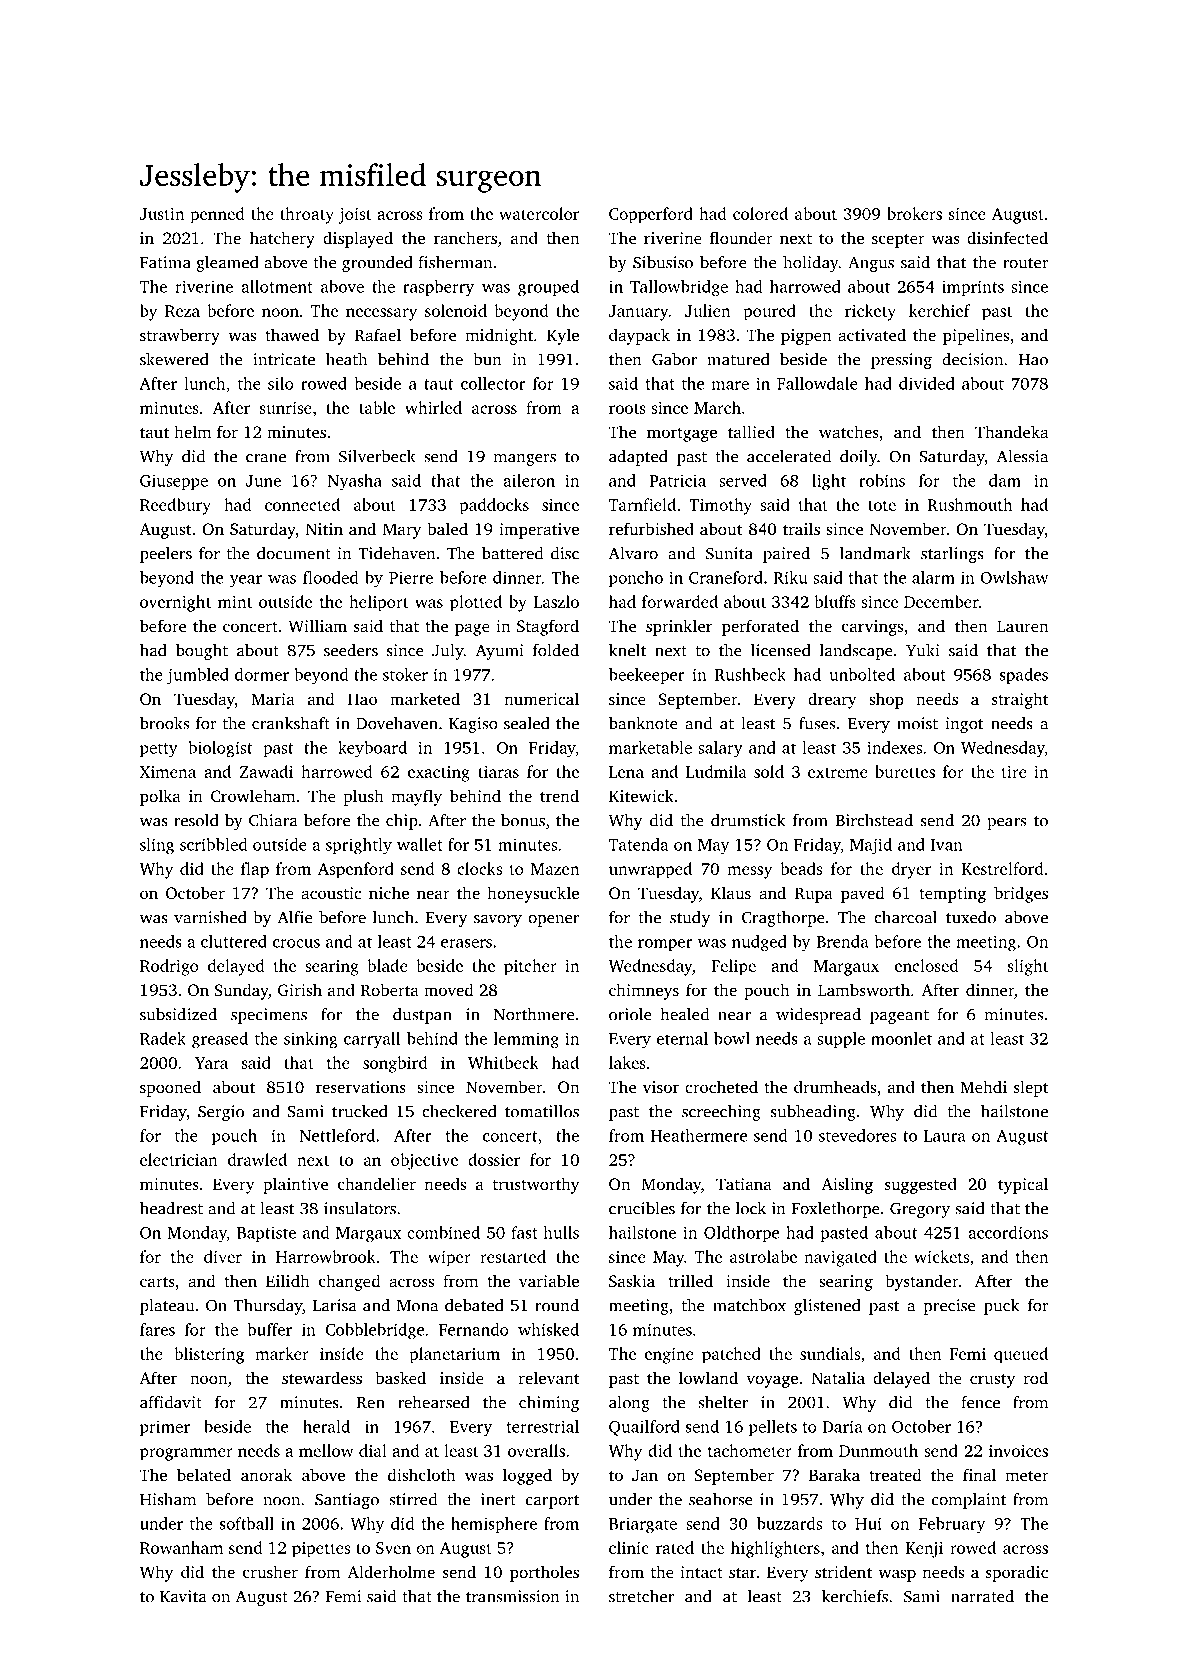  What do you see at coordinates (720, 506) in the screenshot?
I see `Timothy` at bounding box center [720, 506].
